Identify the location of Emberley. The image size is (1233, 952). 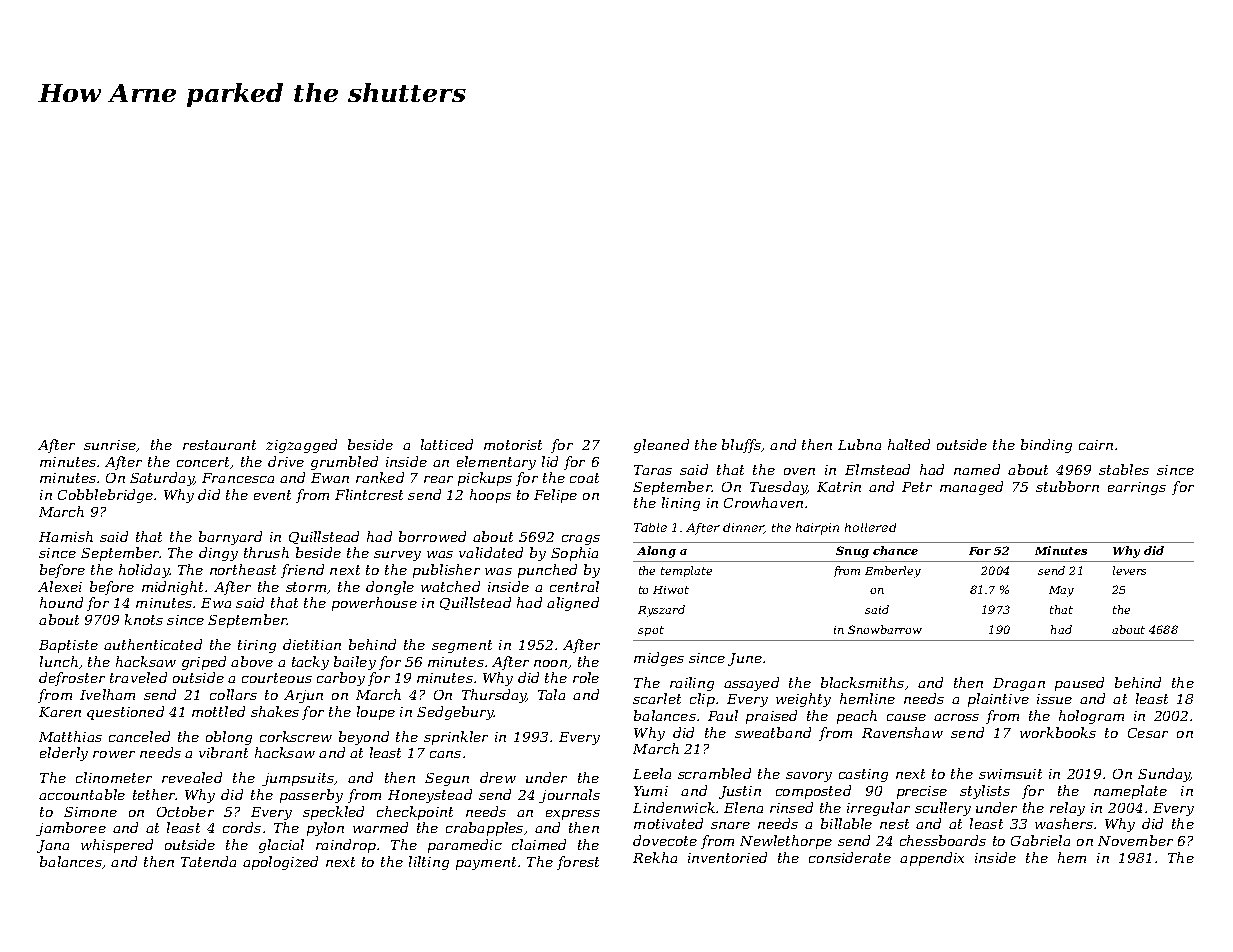
(893, 572).
